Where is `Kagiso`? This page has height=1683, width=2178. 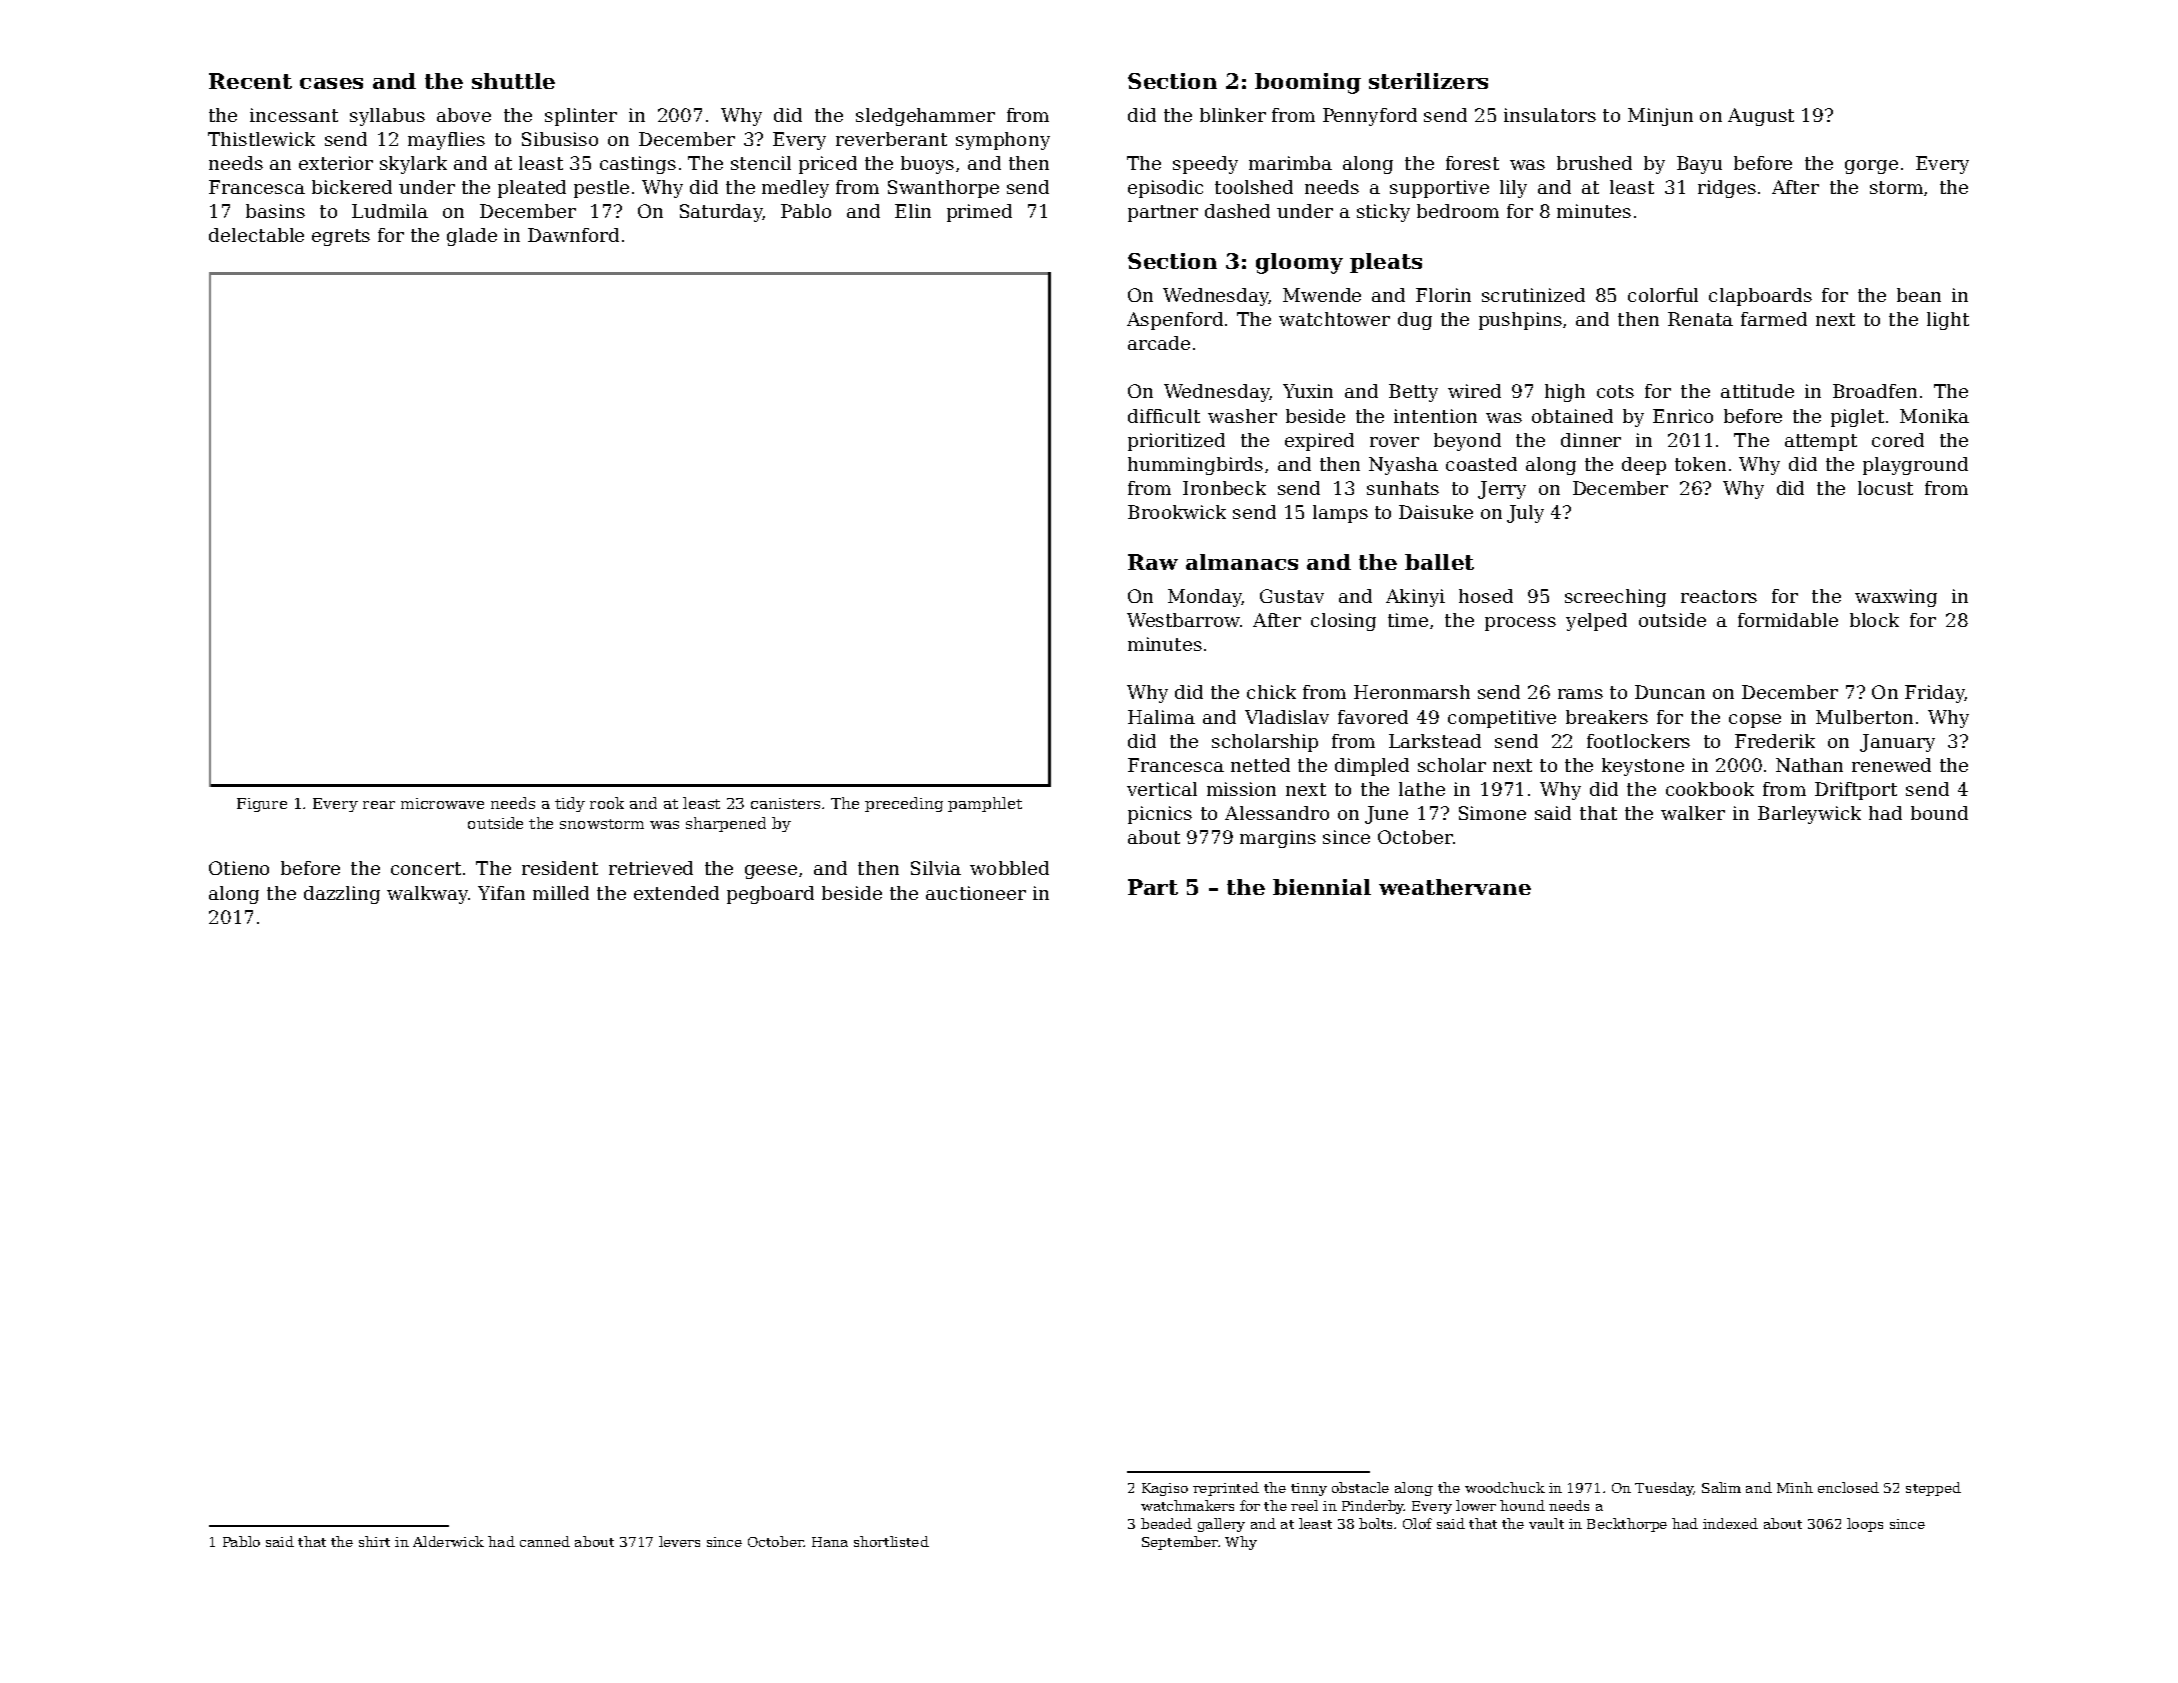
Kagiso is located at coordinates (1165, 1489).
